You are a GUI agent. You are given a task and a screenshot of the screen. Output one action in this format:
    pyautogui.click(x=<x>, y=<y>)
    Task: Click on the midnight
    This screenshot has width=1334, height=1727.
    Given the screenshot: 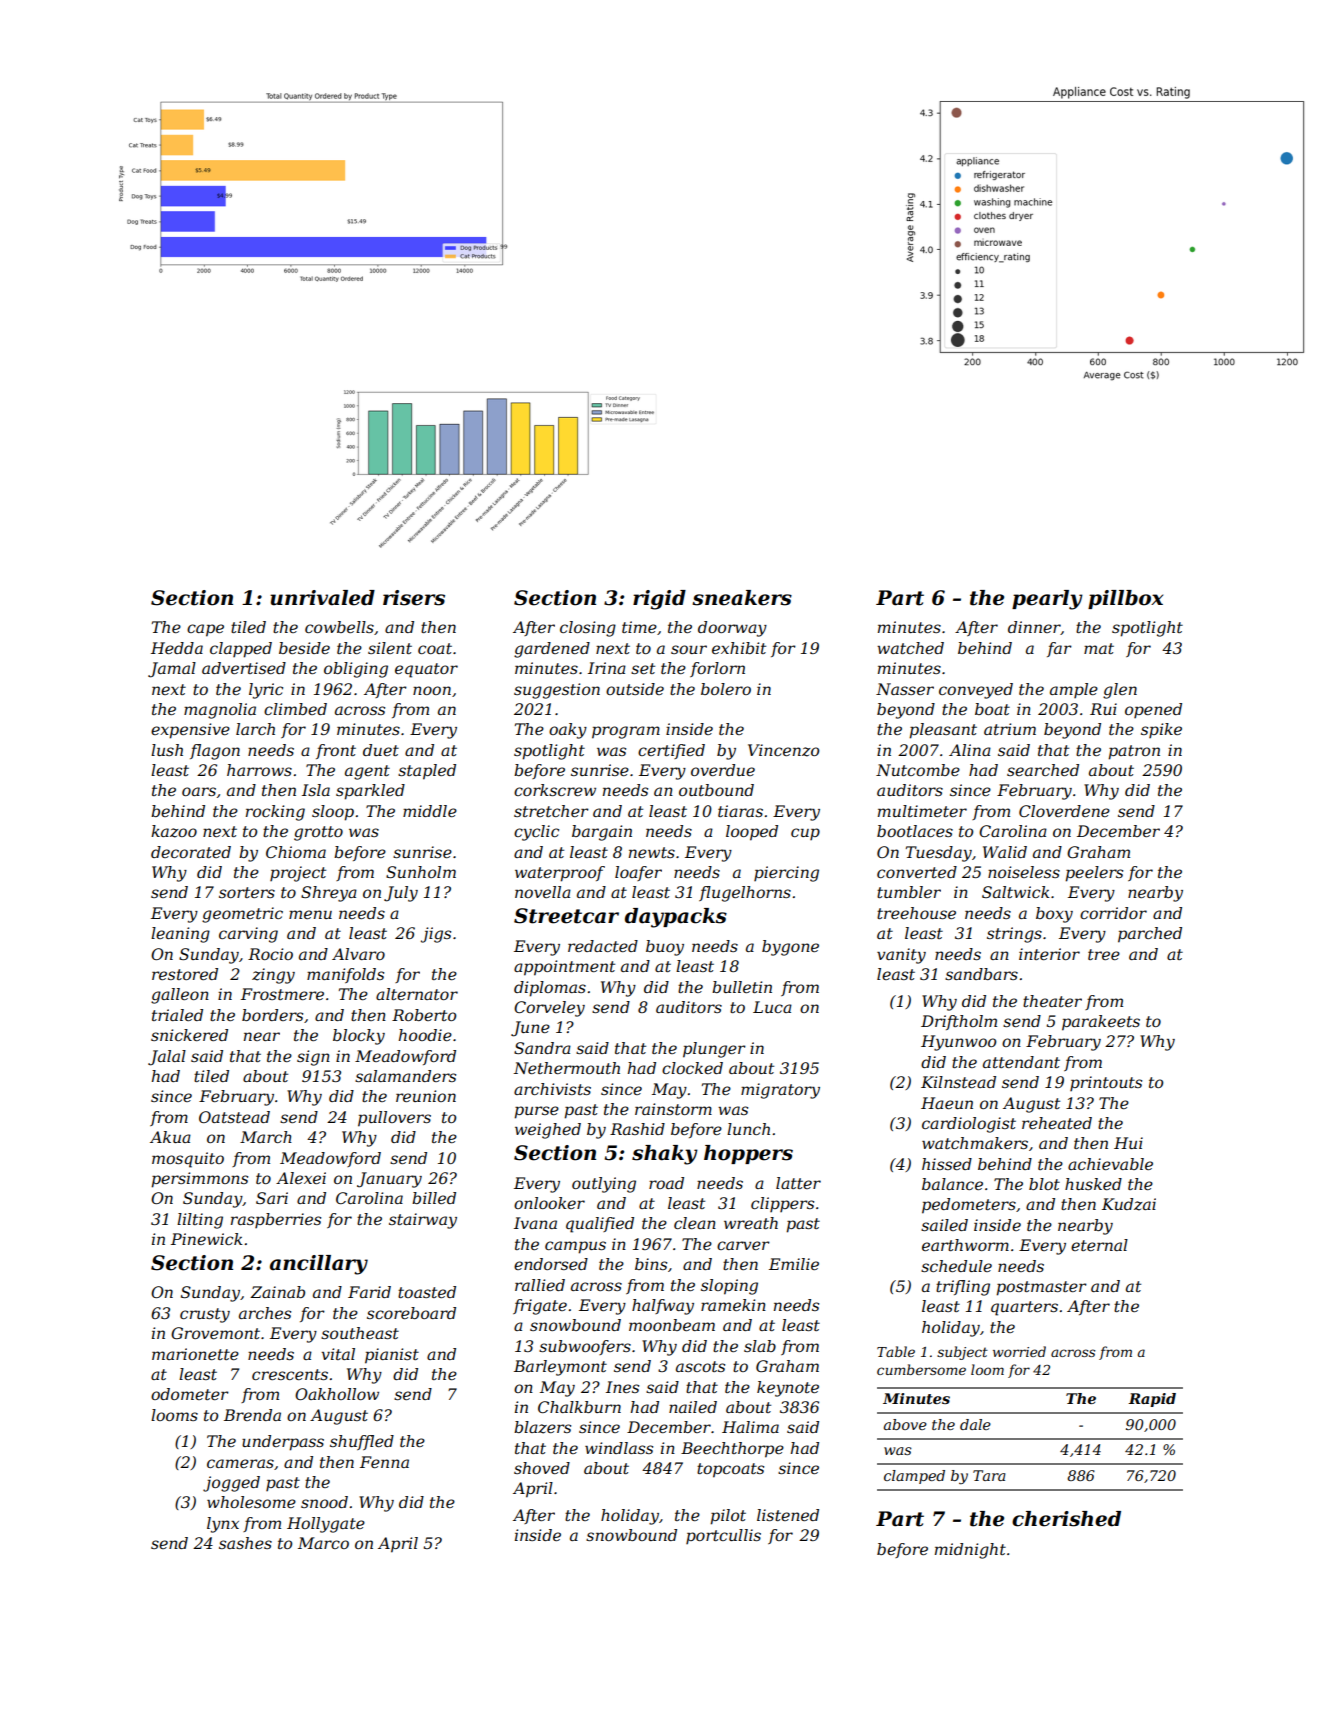 What is the action you would take?
    pyautogui.click(x=970, y=1551)
